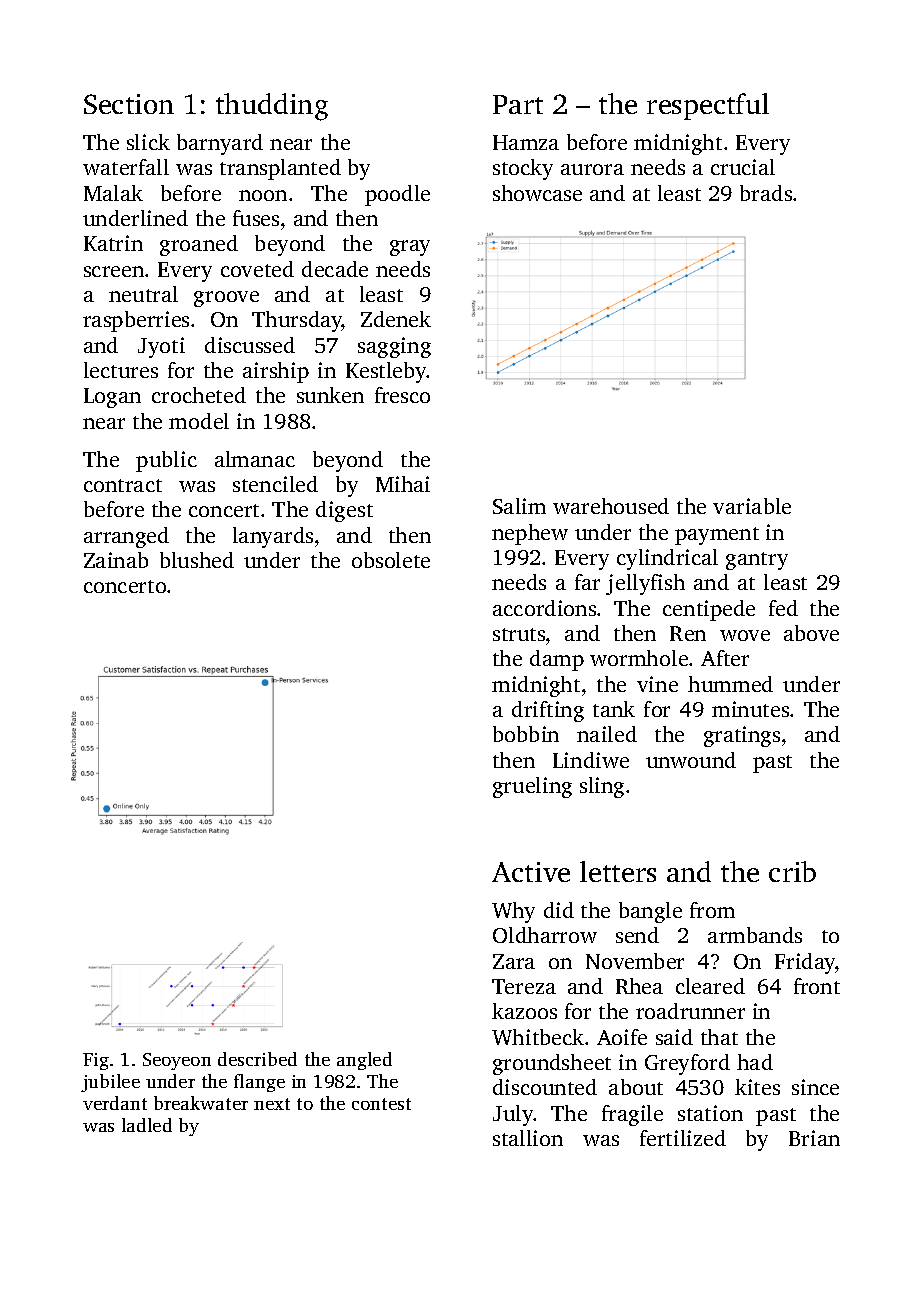 Image resolution: width=924 pixels, height=1311 pixels. What do you see at coordinates (177, 1061) in the document?
I see `Seoyeon` at bounding box center [177, 1061].
